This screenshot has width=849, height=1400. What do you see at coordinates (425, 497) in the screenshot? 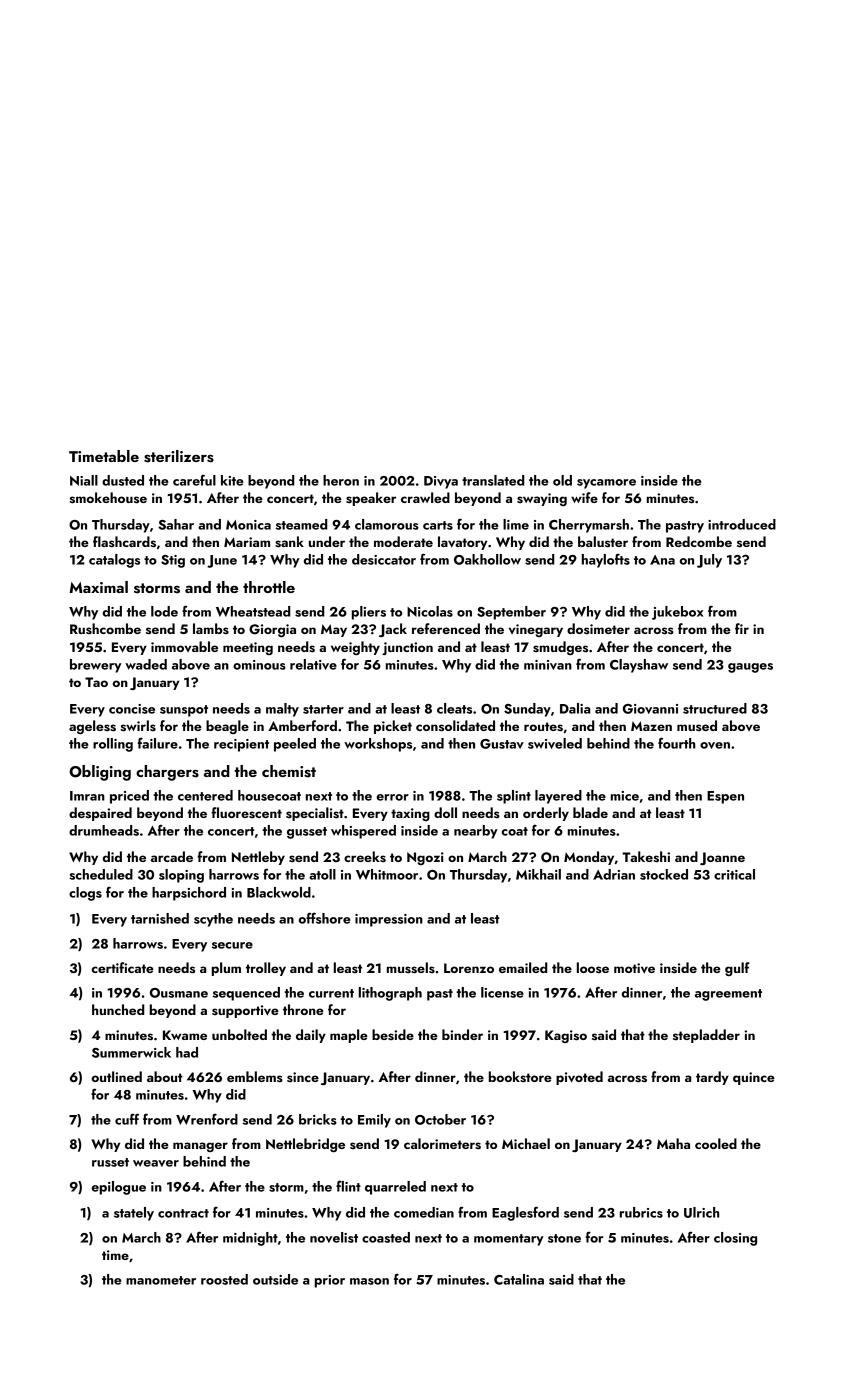
I see `crawled` at bounding box center [425, 497].
